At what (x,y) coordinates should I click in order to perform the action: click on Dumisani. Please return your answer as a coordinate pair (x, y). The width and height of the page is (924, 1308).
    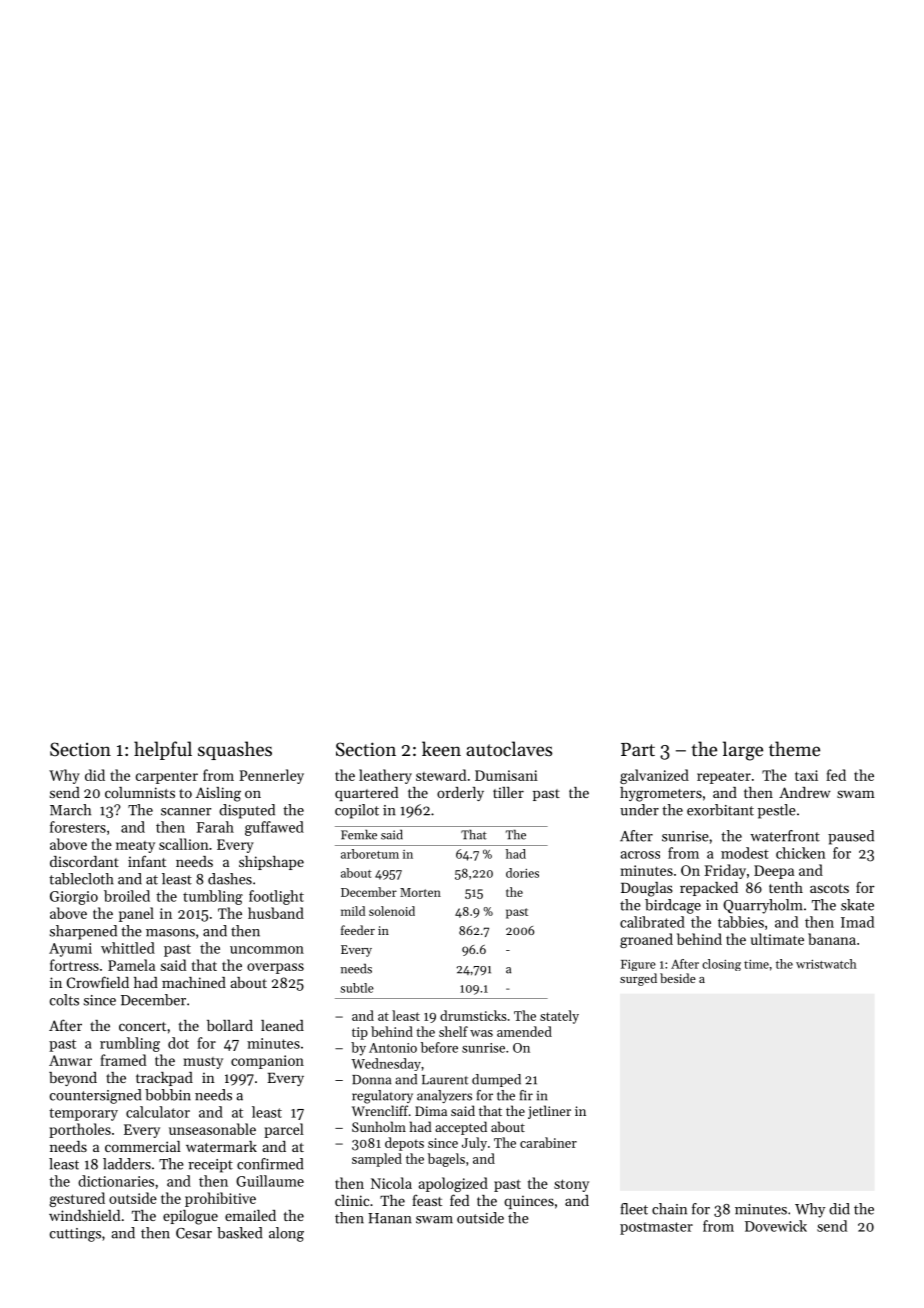
    Looking at the image, I should click on (506, 775).
